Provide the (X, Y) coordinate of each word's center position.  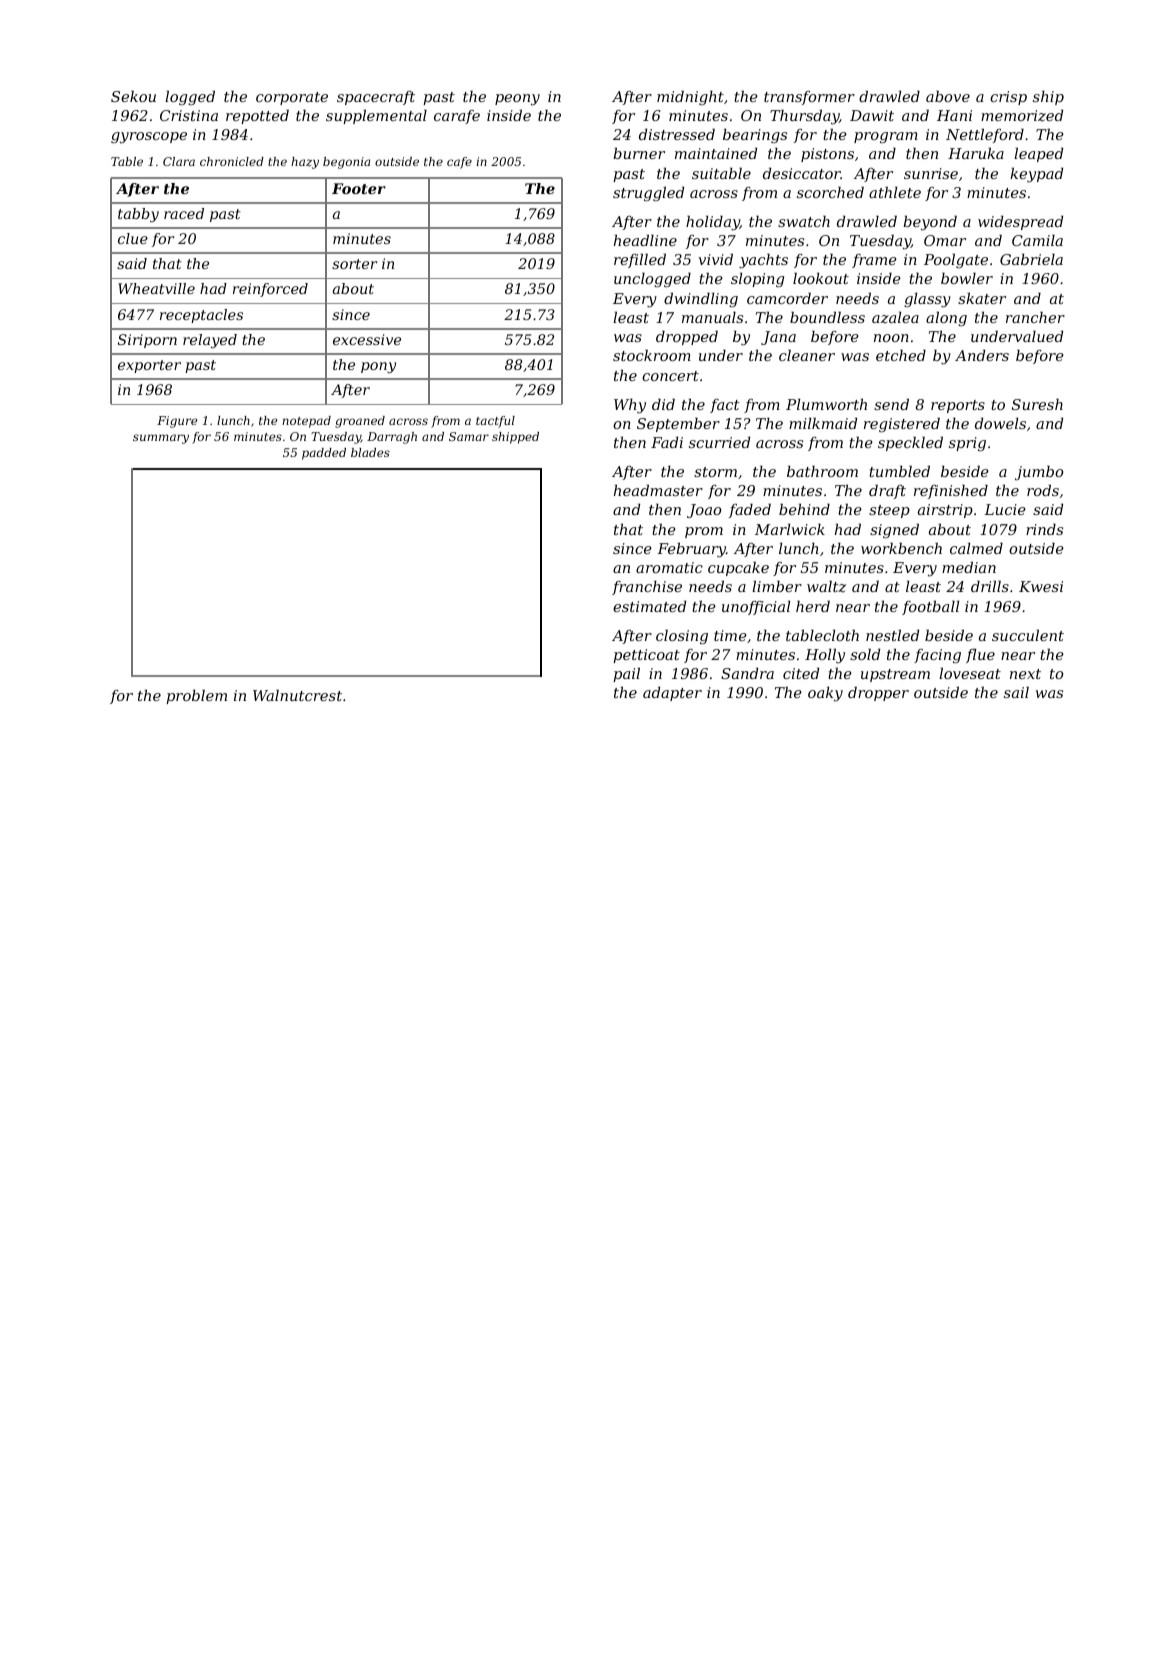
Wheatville (156, 288)
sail (1016, 692)
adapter (672, 693)
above (948, 96)
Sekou (133, 96)
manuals (712, 317)
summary (161, 439)
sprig (967, 444)
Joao (704, 511)
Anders (982, 355)
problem (196, 696)
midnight (690, 97)
